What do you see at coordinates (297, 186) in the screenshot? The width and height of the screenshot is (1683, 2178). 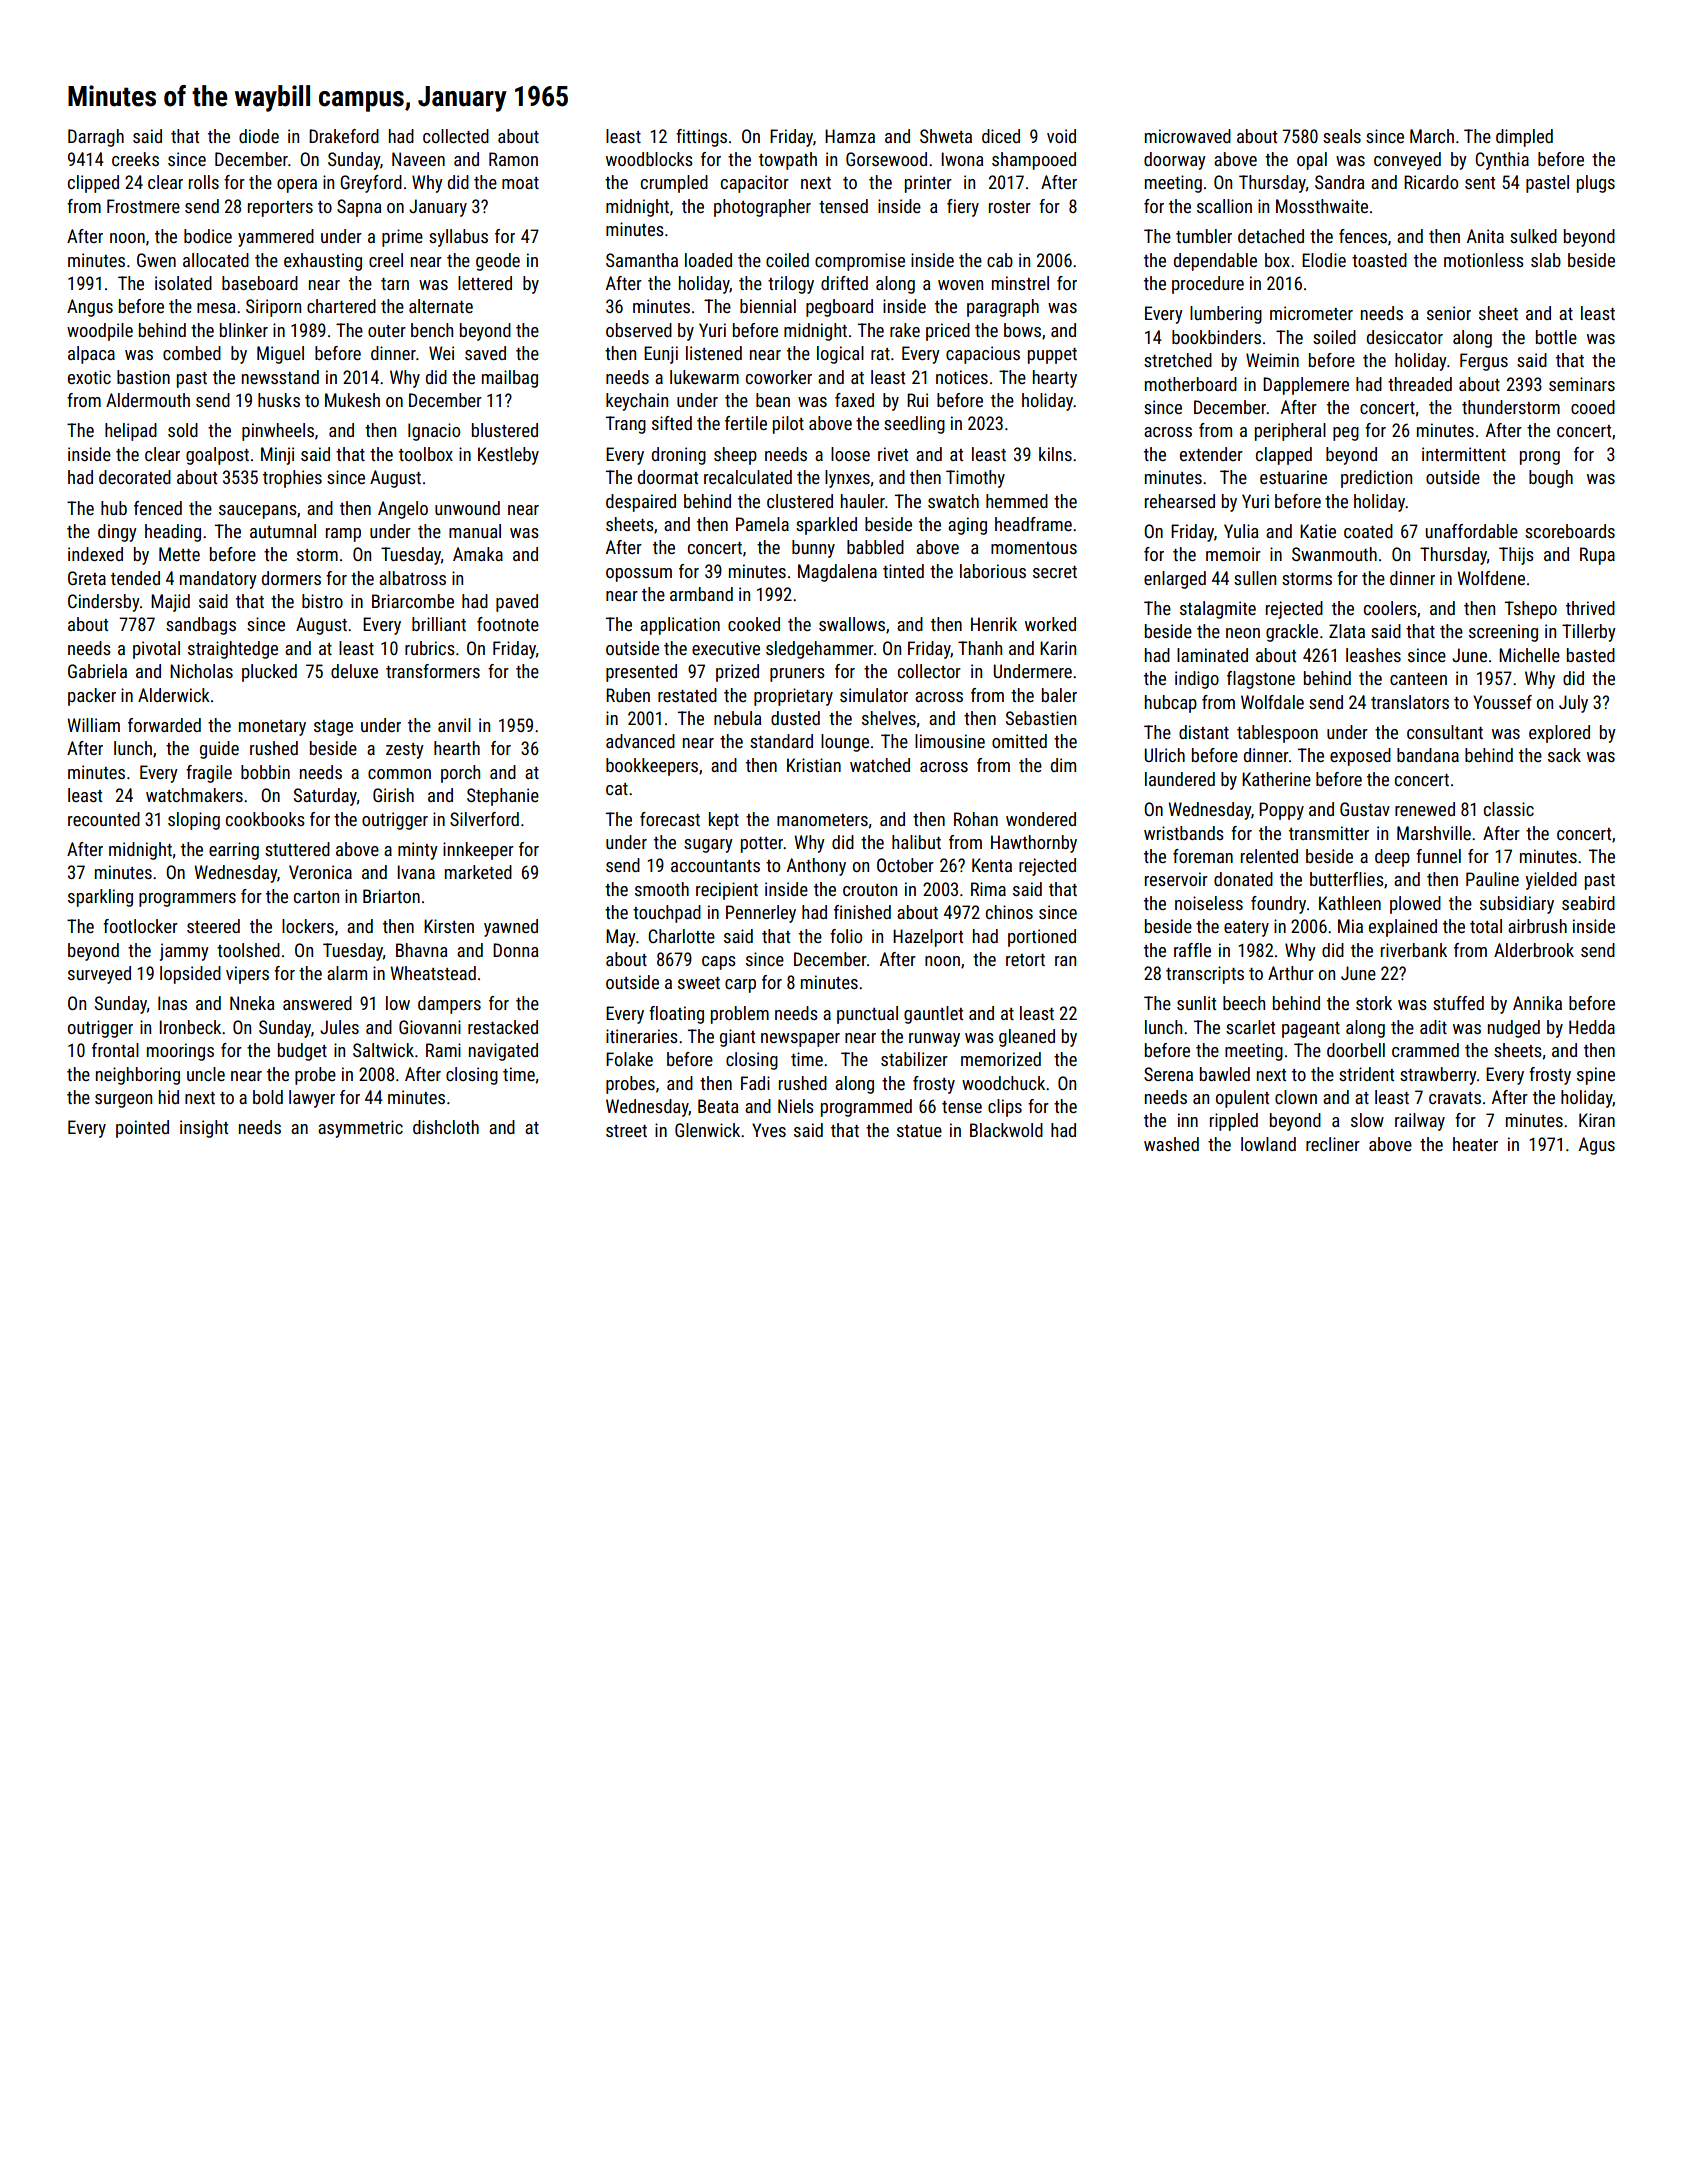 I see `opera` at bounding box center [297, 186].
